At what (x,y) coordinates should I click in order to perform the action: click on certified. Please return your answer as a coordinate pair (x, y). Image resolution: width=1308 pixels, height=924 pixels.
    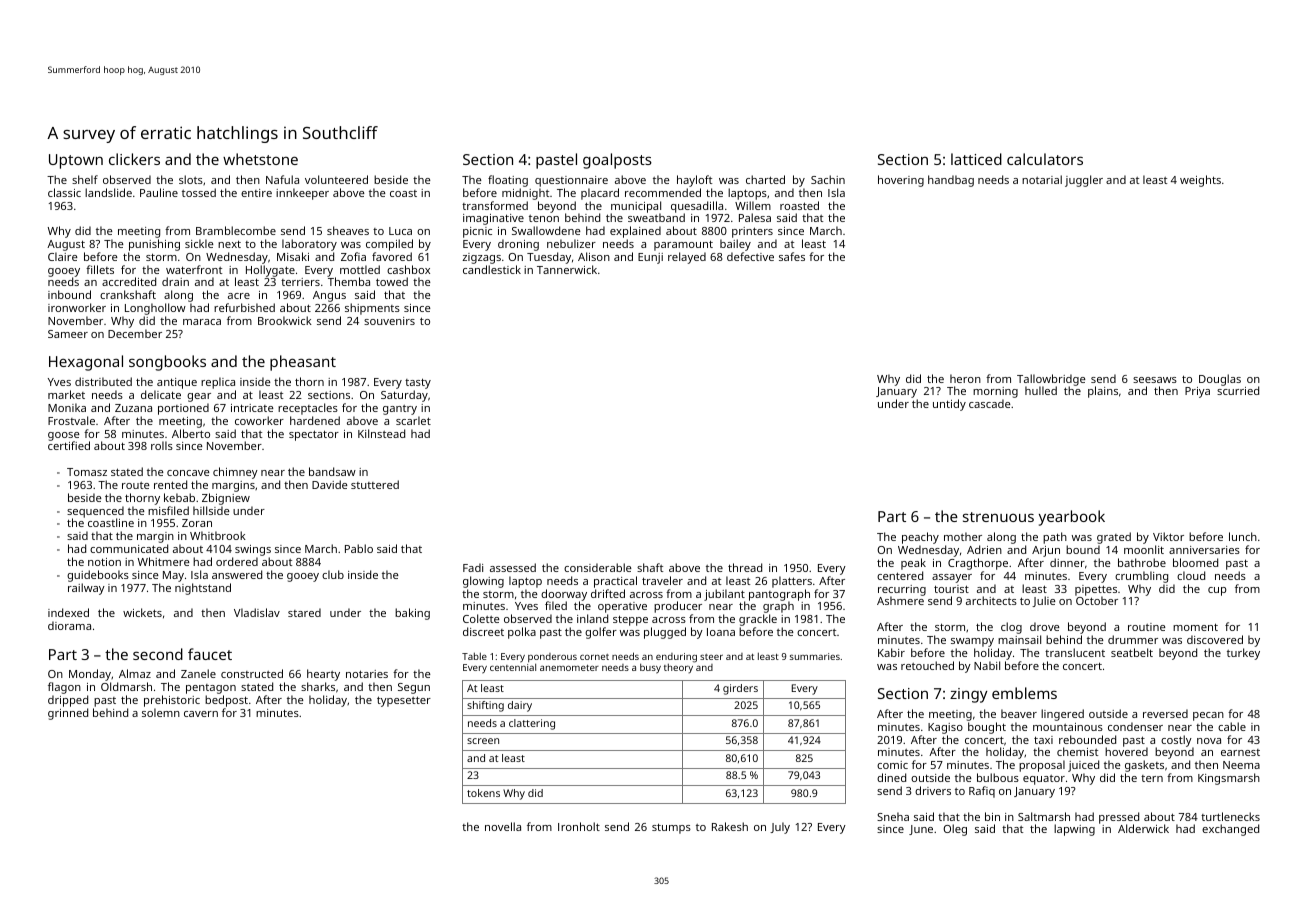
    Looking at the image, I should click on (69, 446).
